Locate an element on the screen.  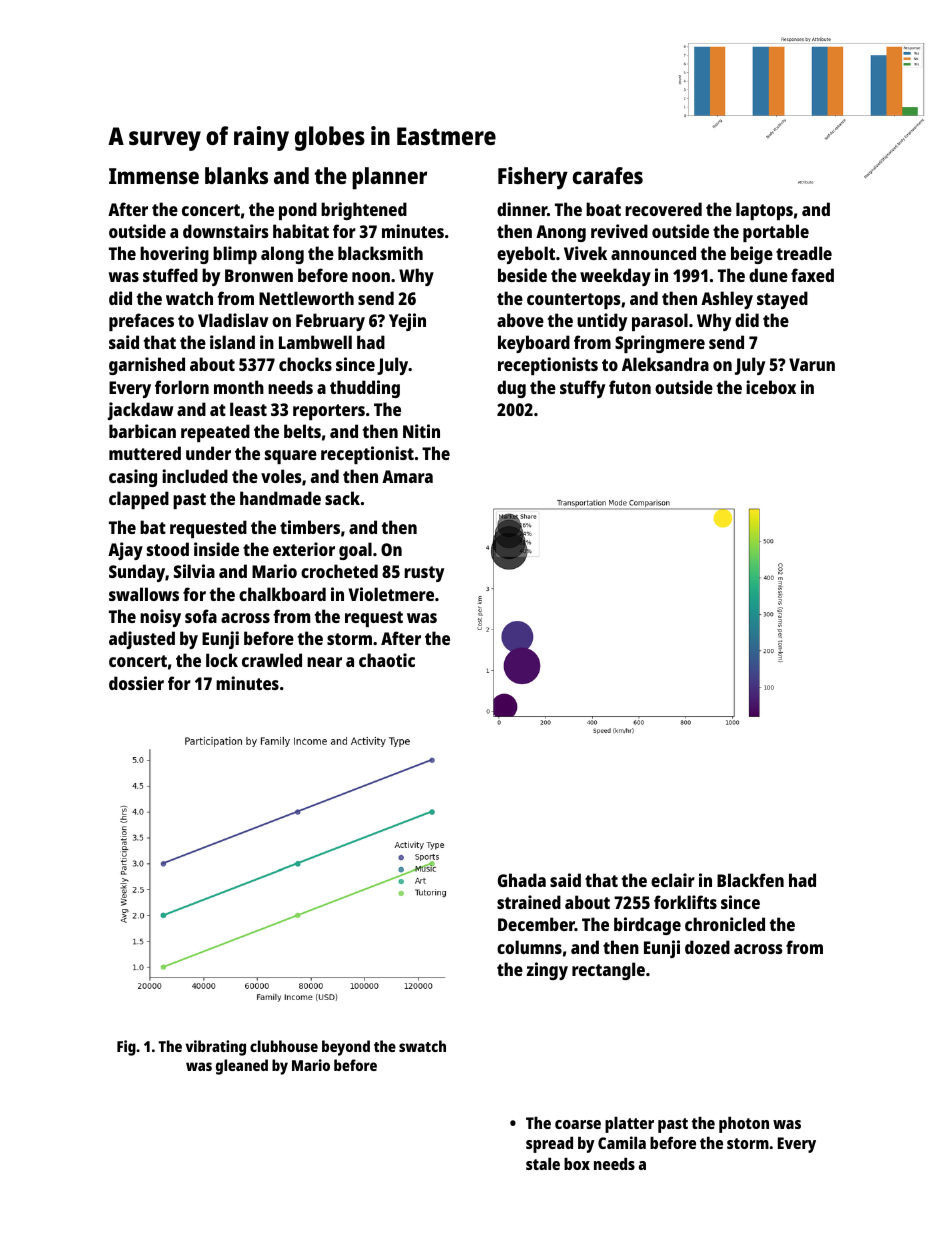
vibrating is located at coordinates (216, 1048).
